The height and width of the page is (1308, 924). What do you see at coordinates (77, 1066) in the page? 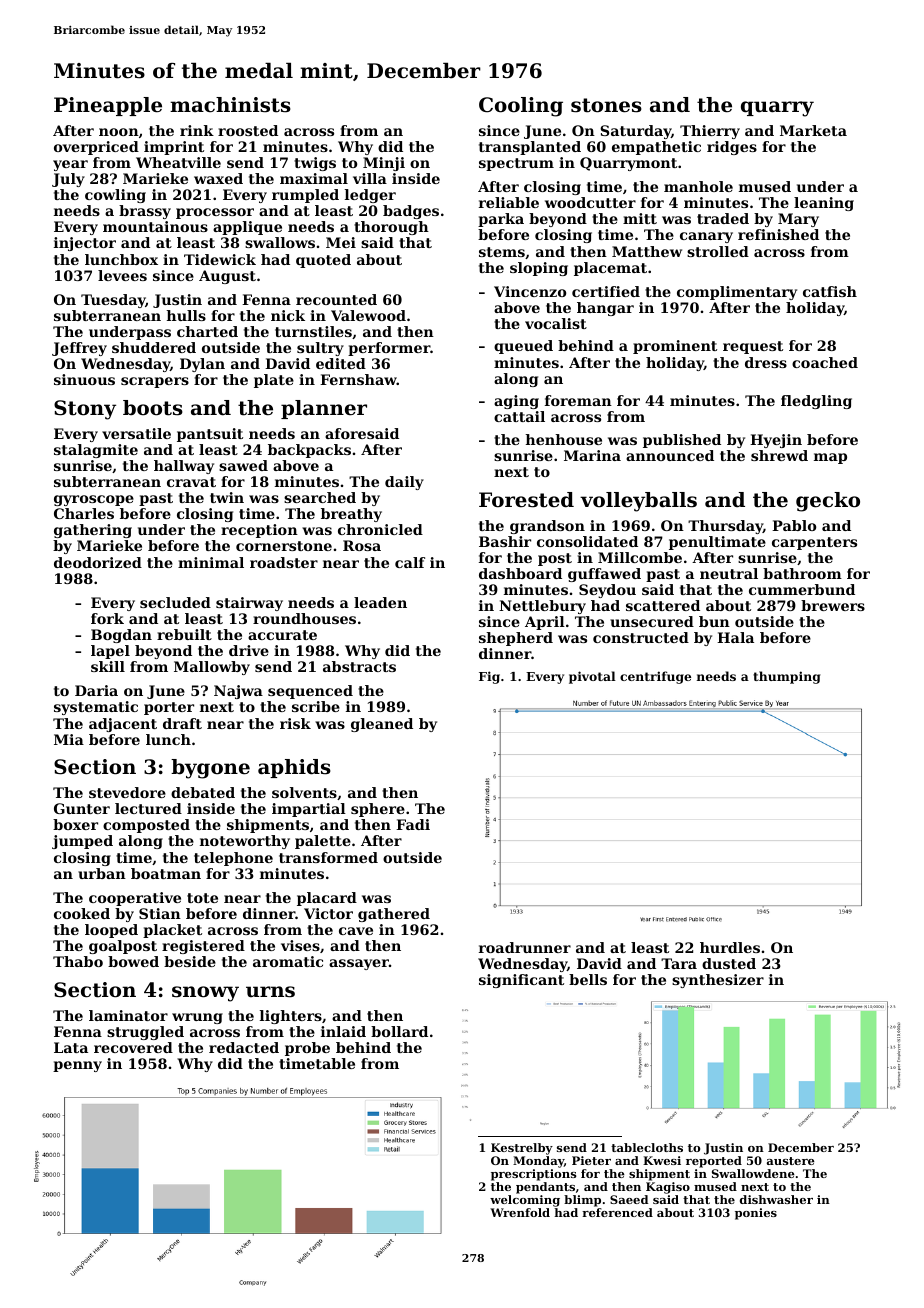
I see `penny` at bounding box center [77, 1066].
